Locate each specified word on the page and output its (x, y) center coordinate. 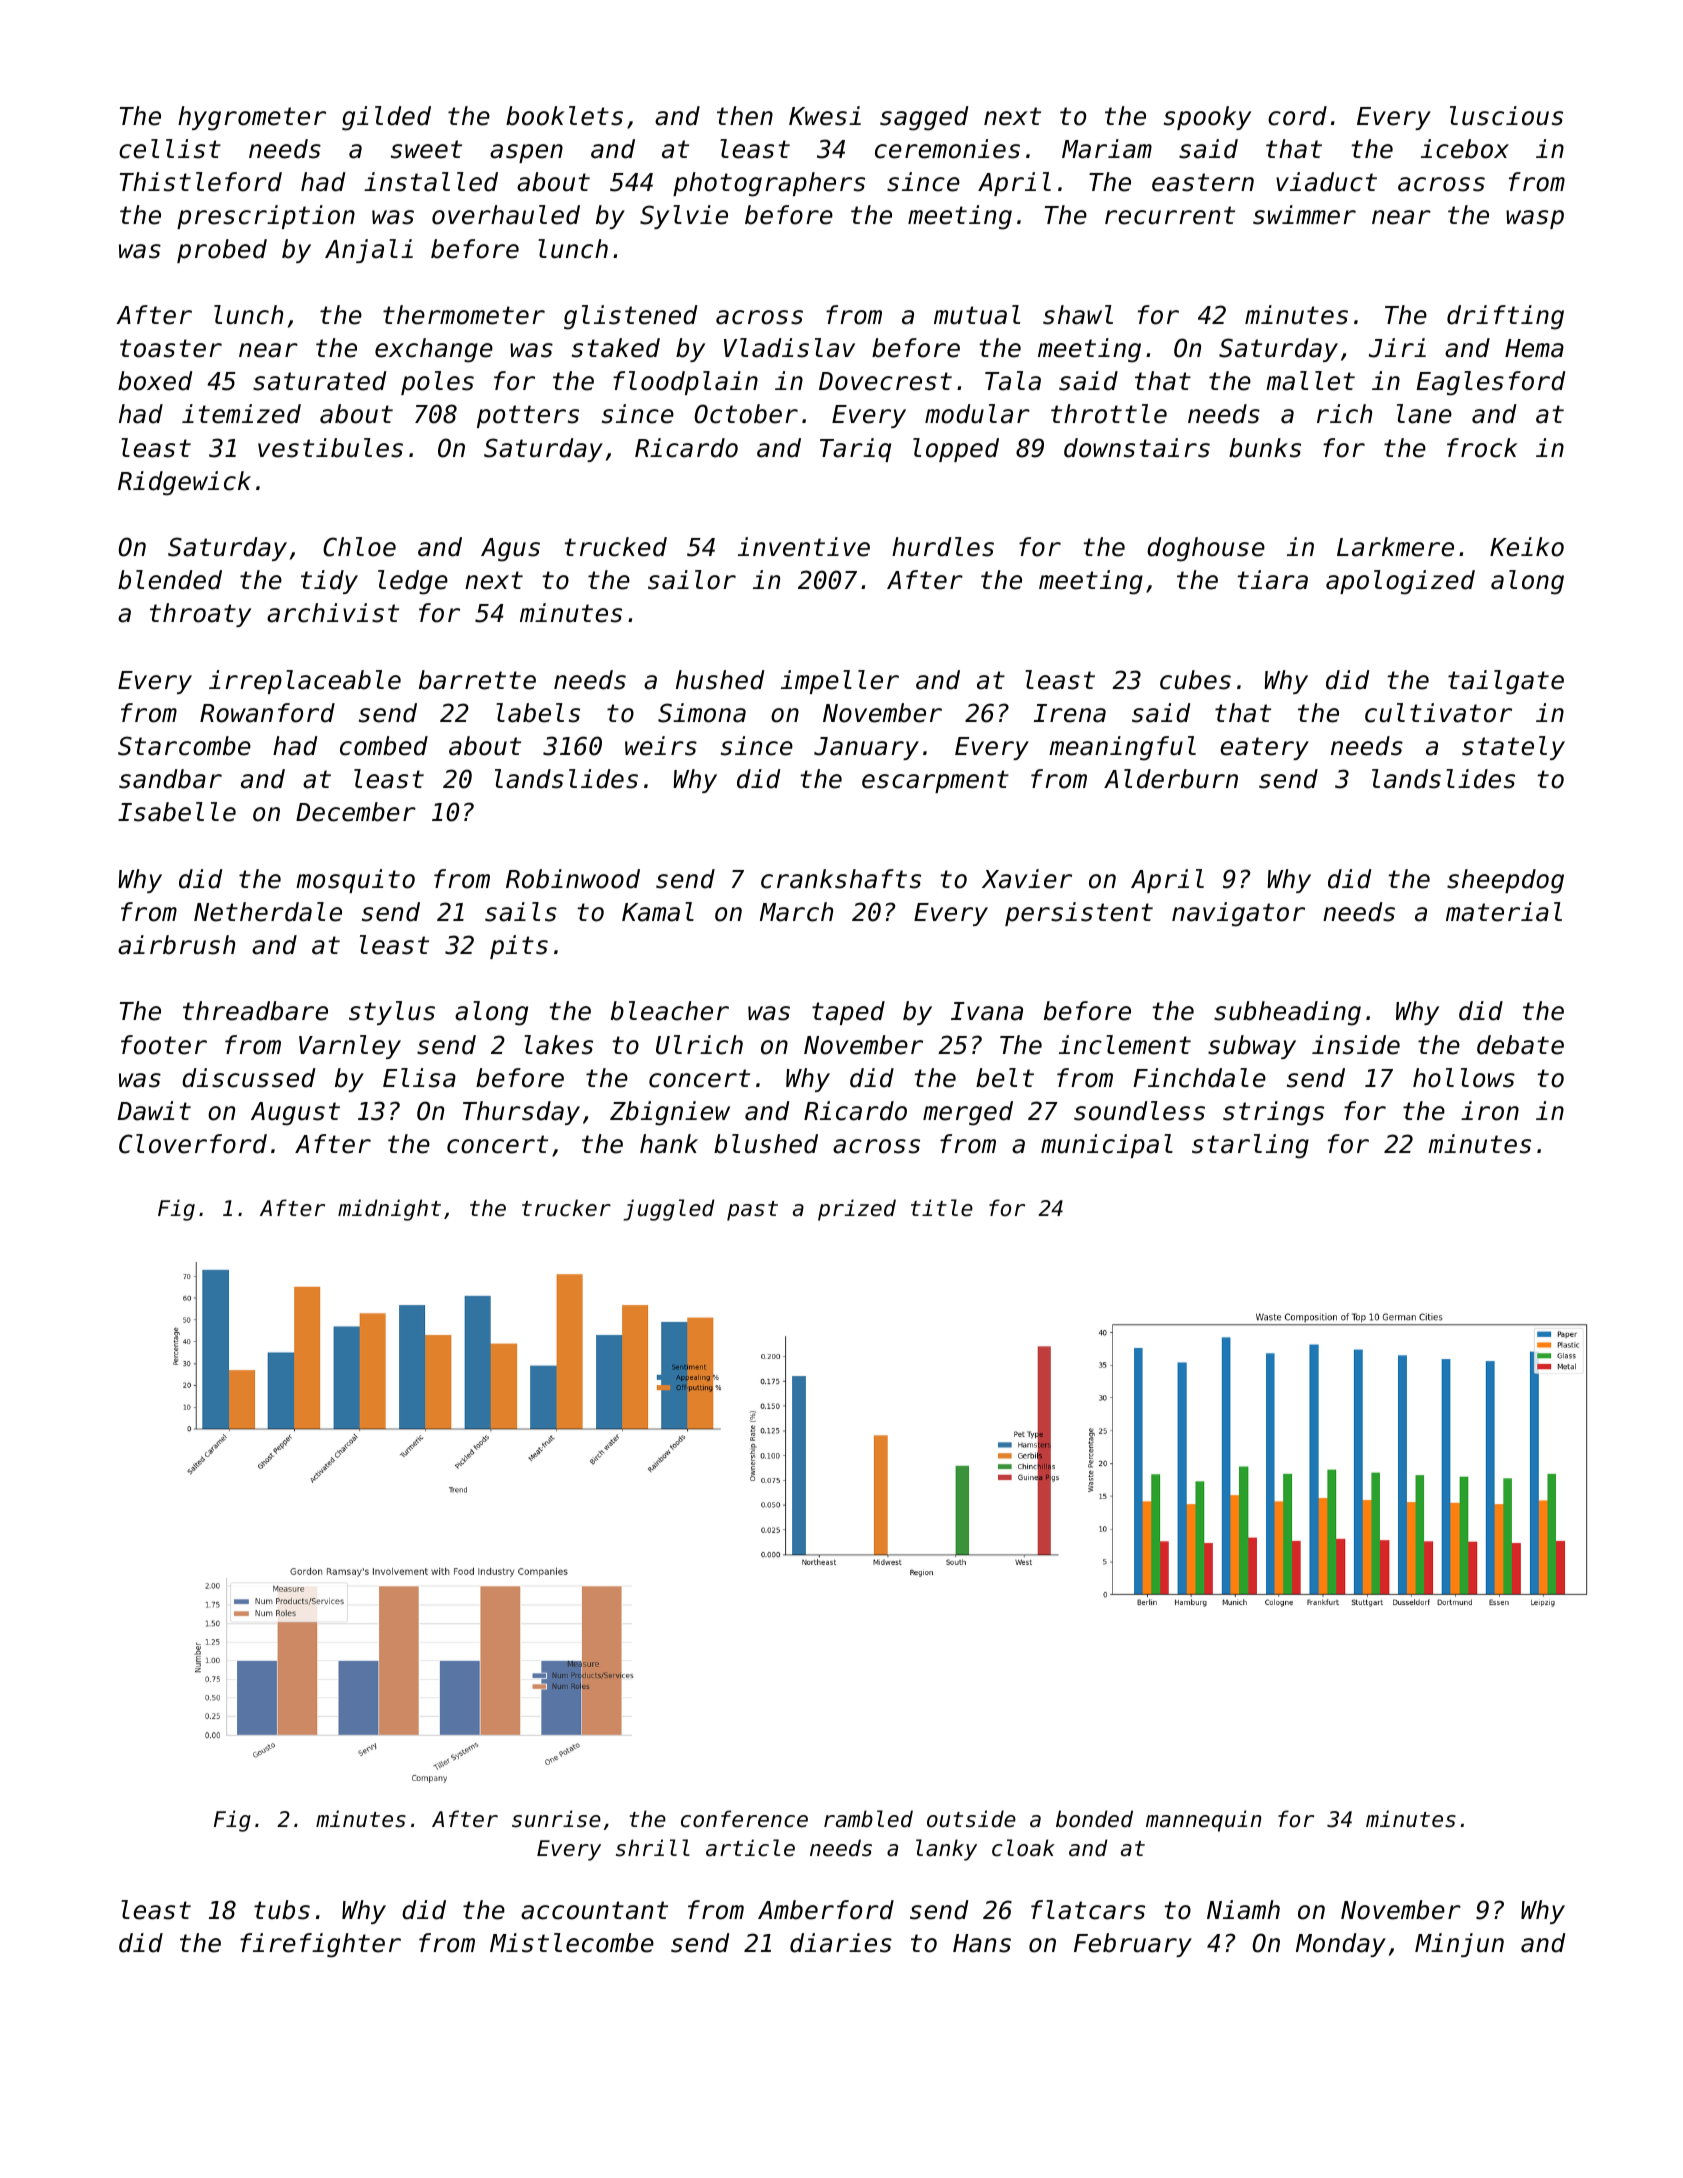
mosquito (355, 881)
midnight (389, 1210)
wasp (1535, 219)
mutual (977, 315)
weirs (661, 746)
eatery (1264, 748)
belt (1005, 1078)
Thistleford (201, 182)
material (1504, 912)
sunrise (556, 1819)
